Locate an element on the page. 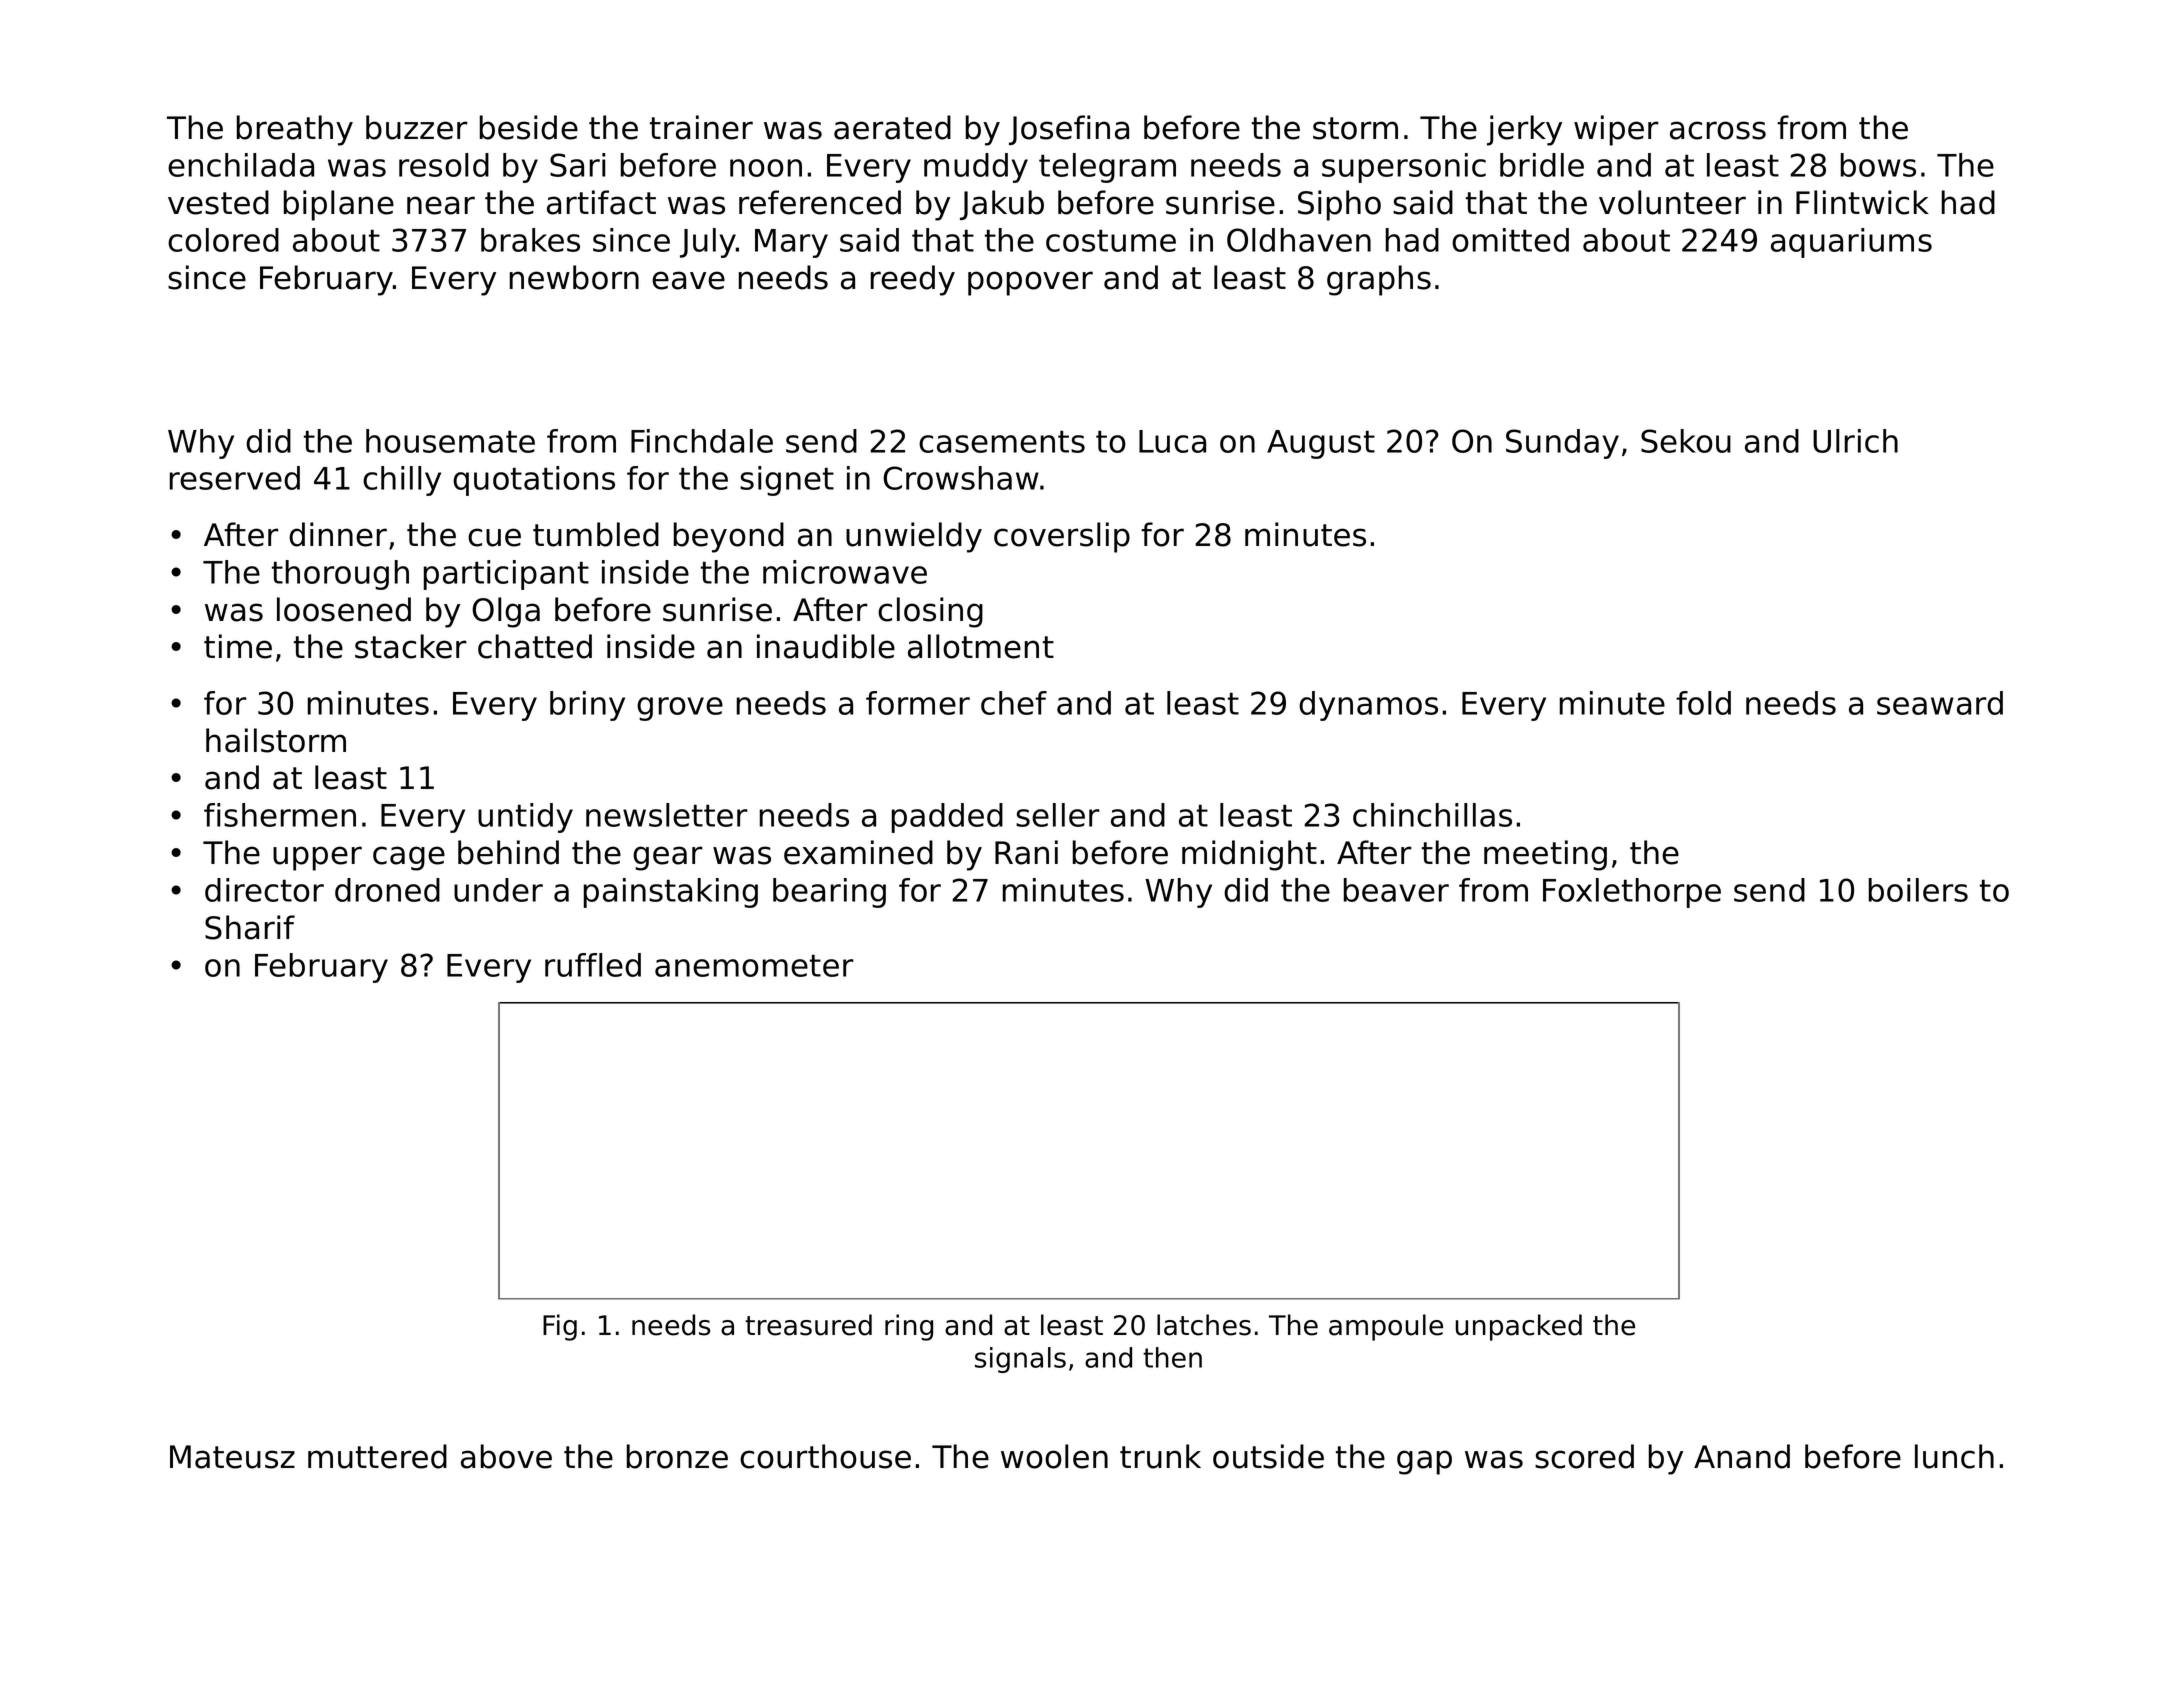 This image has width=2178, height=1683. dynamos is located at coordinates (1368, 706).
